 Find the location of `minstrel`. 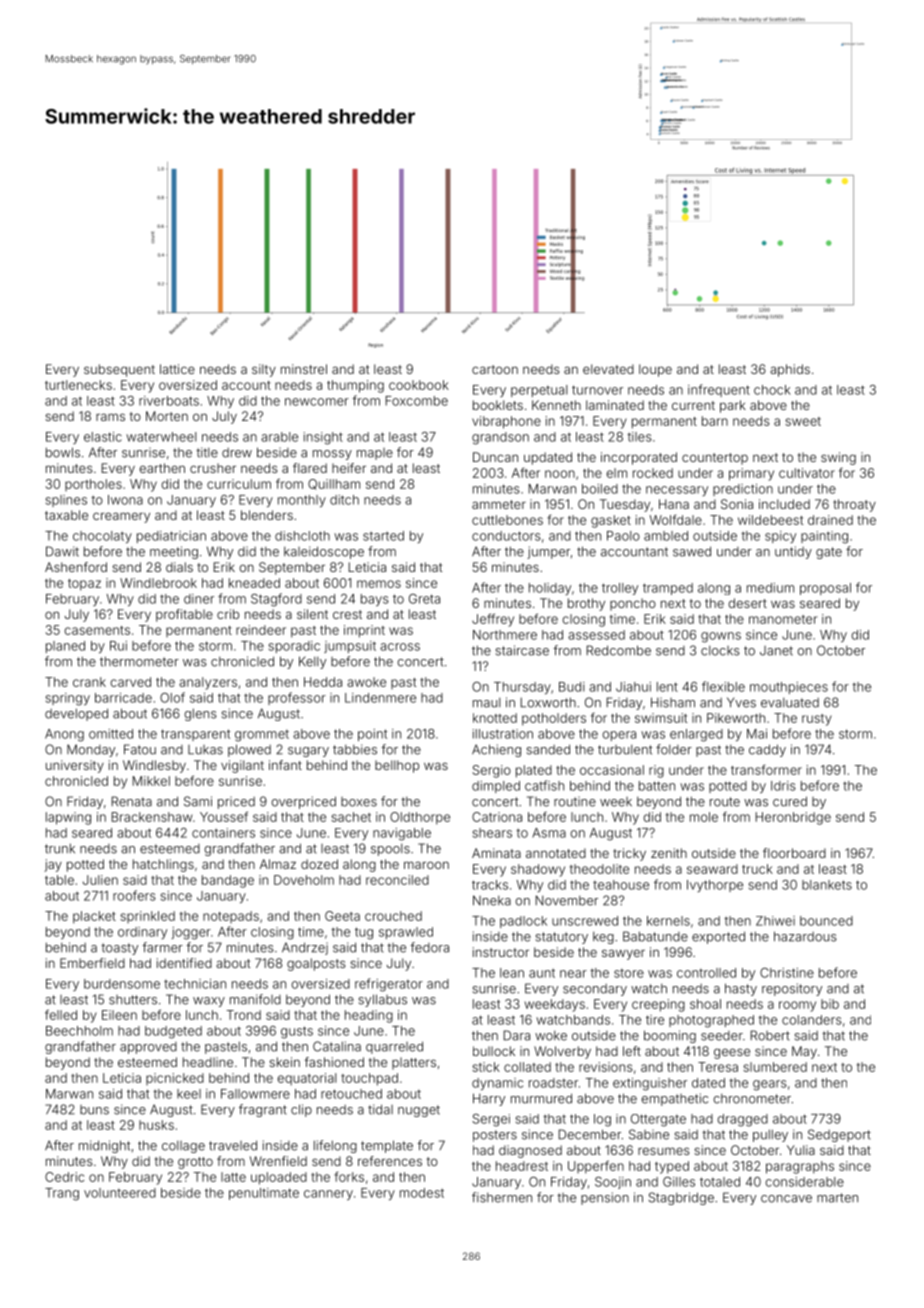

minstrel is located at coordinates (304, 369).
